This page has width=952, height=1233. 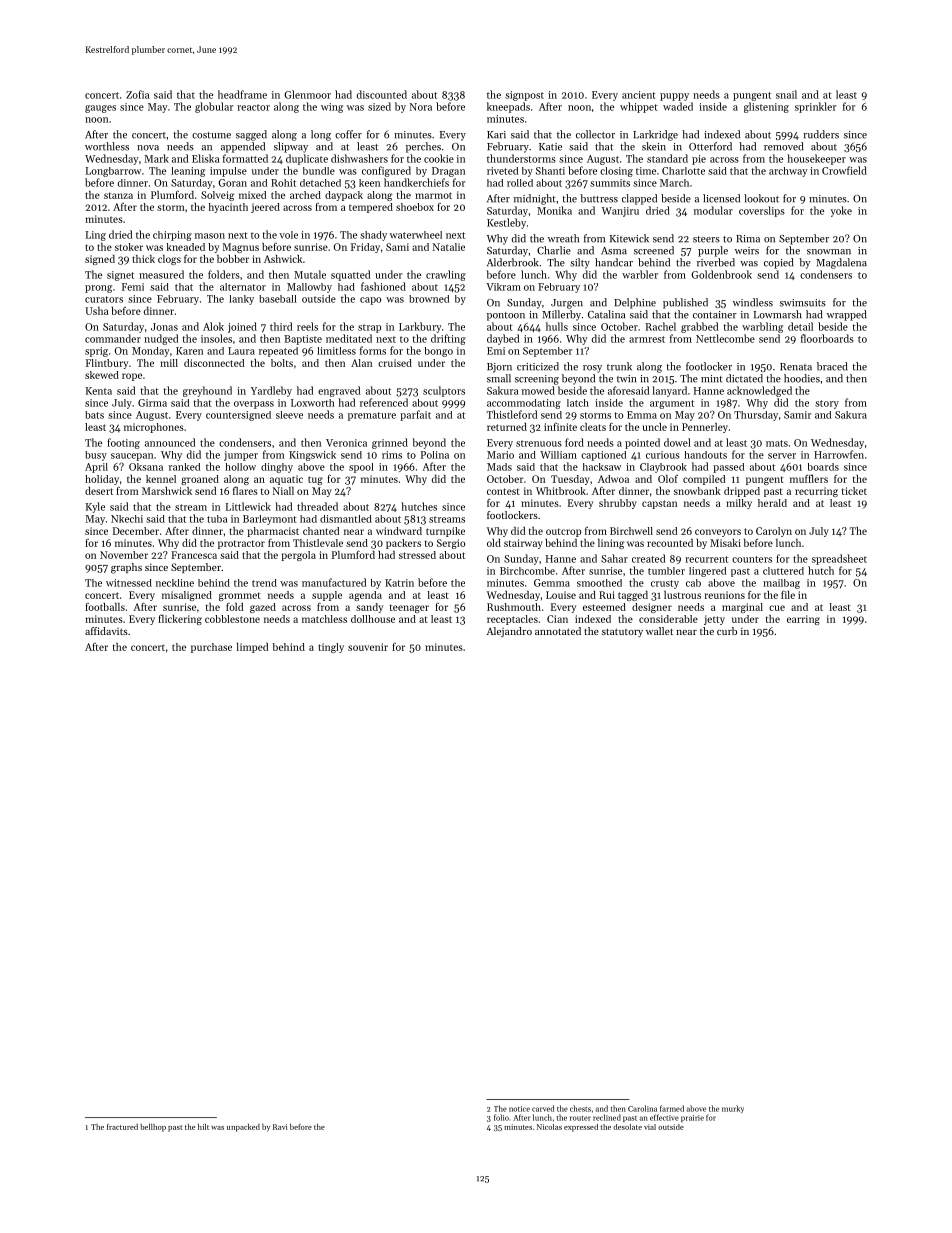 I want to click on story, so click(x=827, y=404).
